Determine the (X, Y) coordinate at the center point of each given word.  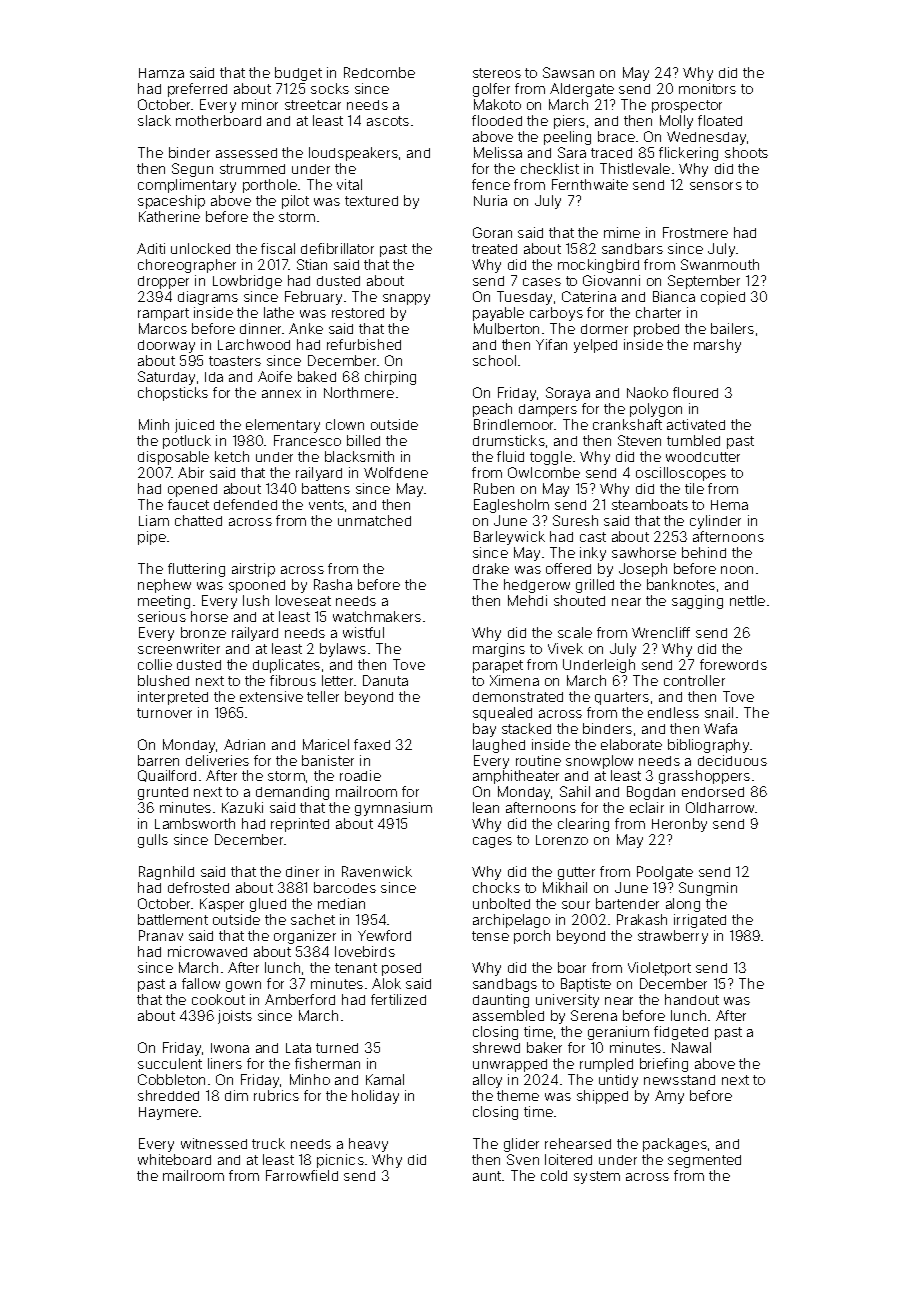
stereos (497, 73)
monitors (707, 88)
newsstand (679, 1080)
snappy (406, 299)
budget (298, 74)
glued (268, 905)
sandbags (505, 985)
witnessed (214, 1143)
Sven (523, 1159)
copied (723, 298)
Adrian (244, 744)
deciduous (732, 760)
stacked (526, 728)
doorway (166, 346)
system (597, 1177)
